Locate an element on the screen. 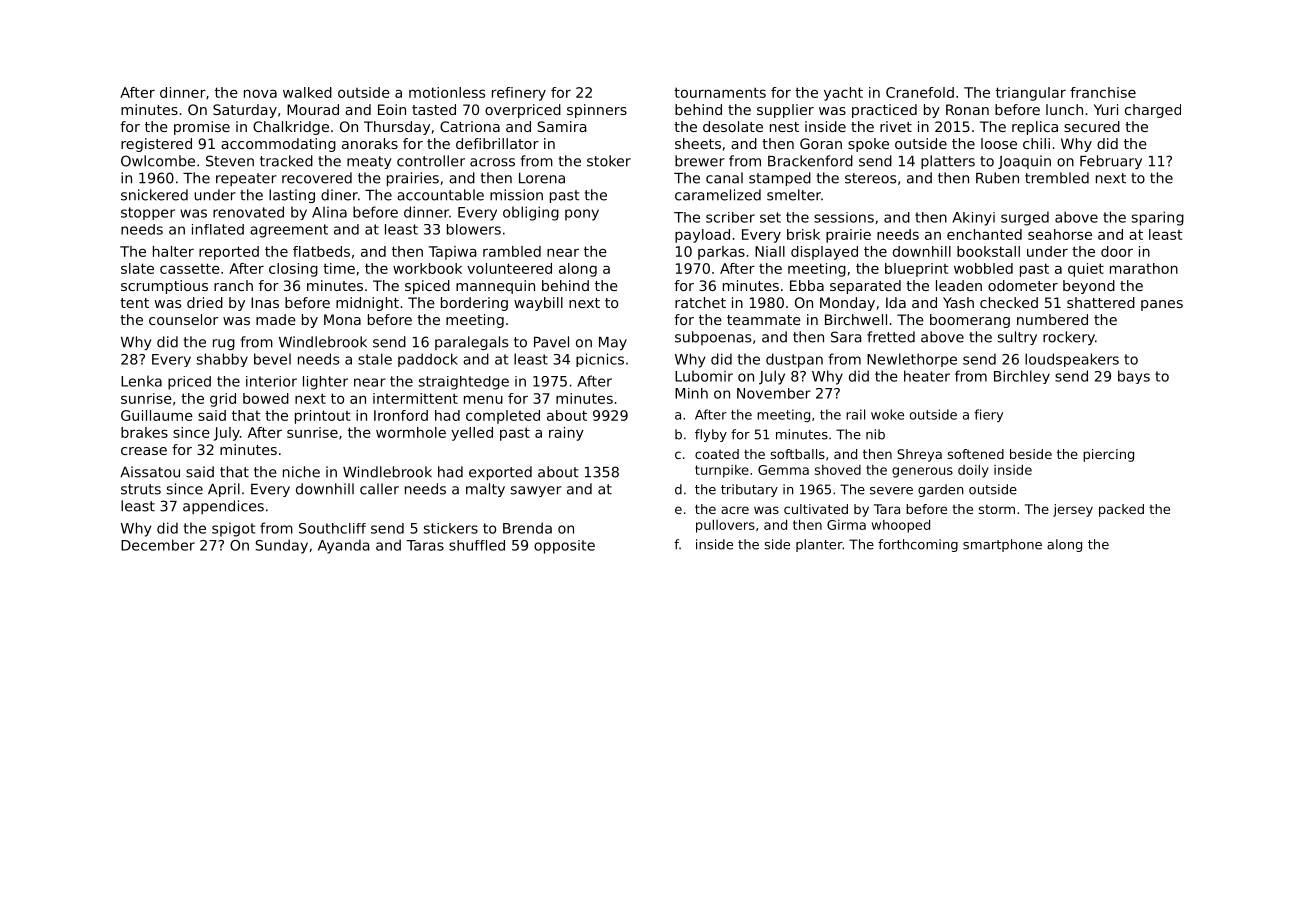 The width and height of the screenshot is (1308, 924). sessions is located at coordinates (844, 217).
